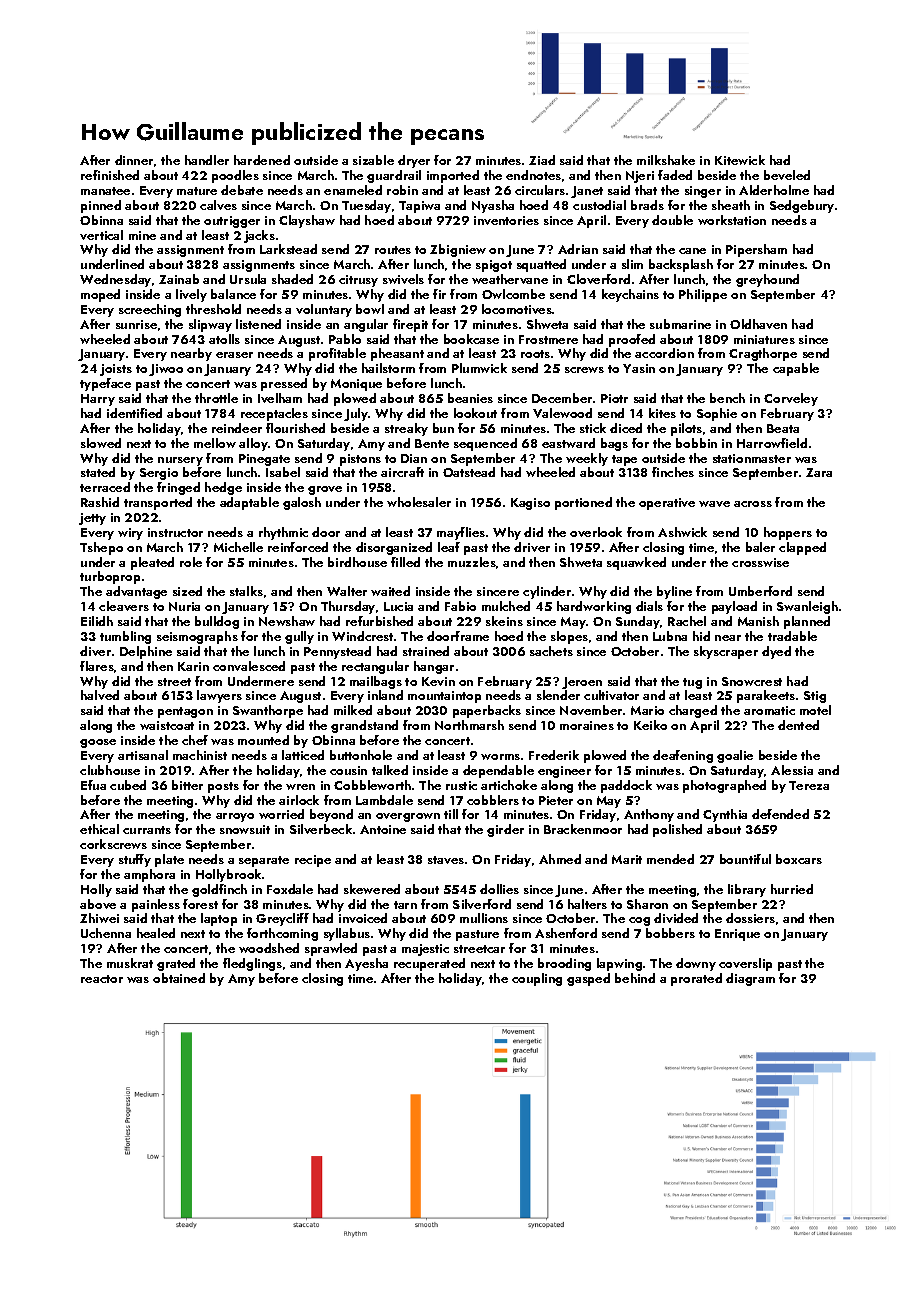 This image has height=1308, width=924. What do you see at coordinates (767, 280) in the image?
I see `greyhound` at bounding box center [767, 280].
